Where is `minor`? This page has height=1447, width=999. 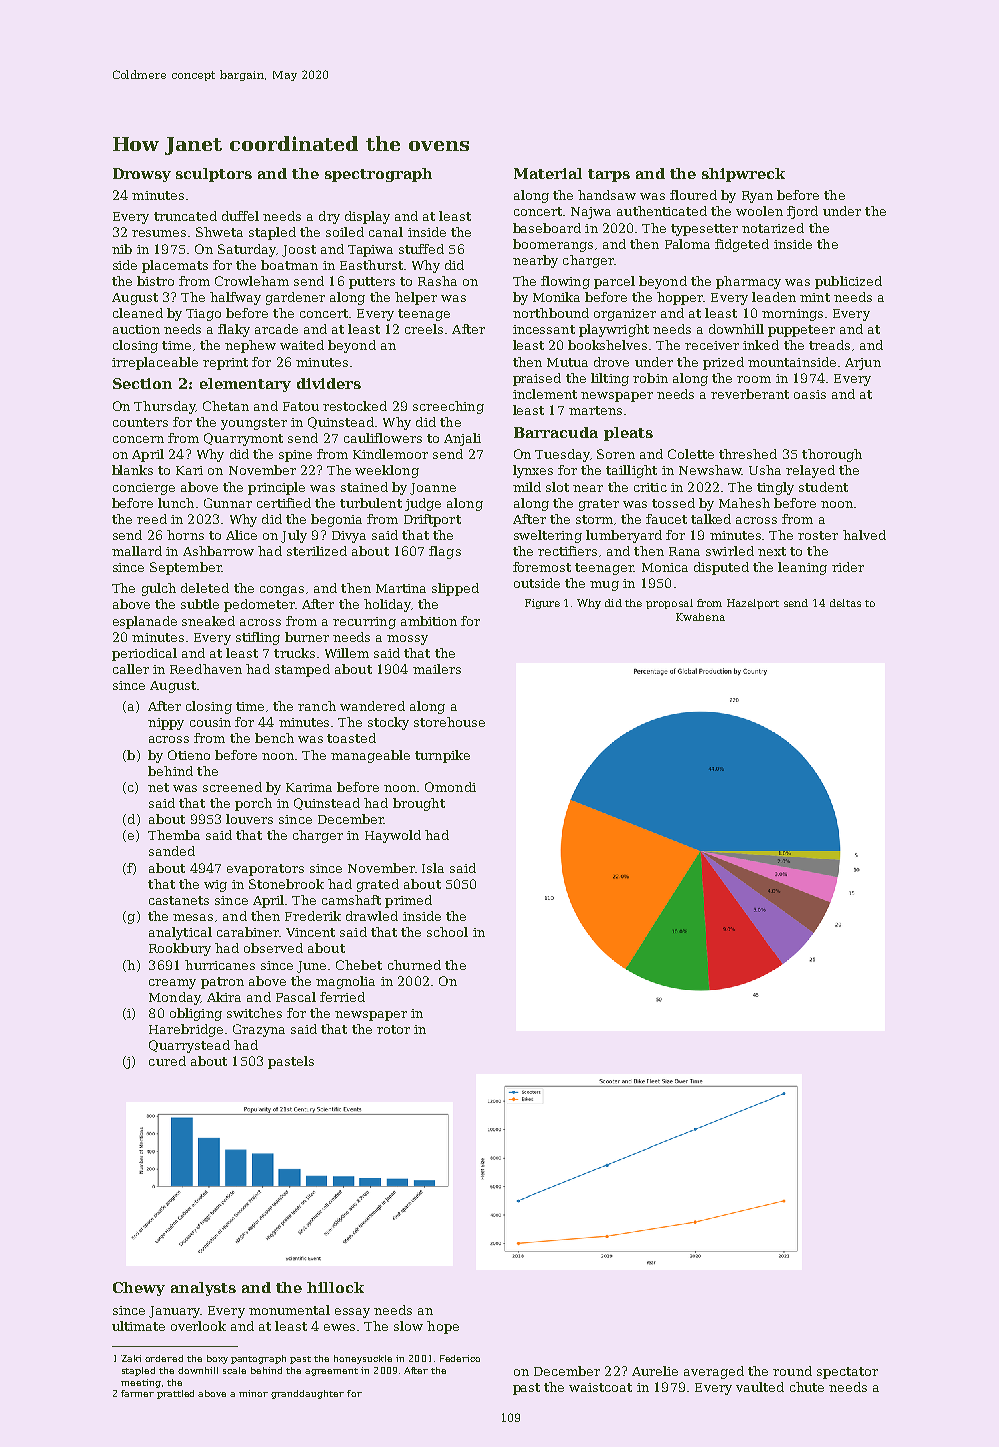
minor is located at coordinates (253, 1393).
